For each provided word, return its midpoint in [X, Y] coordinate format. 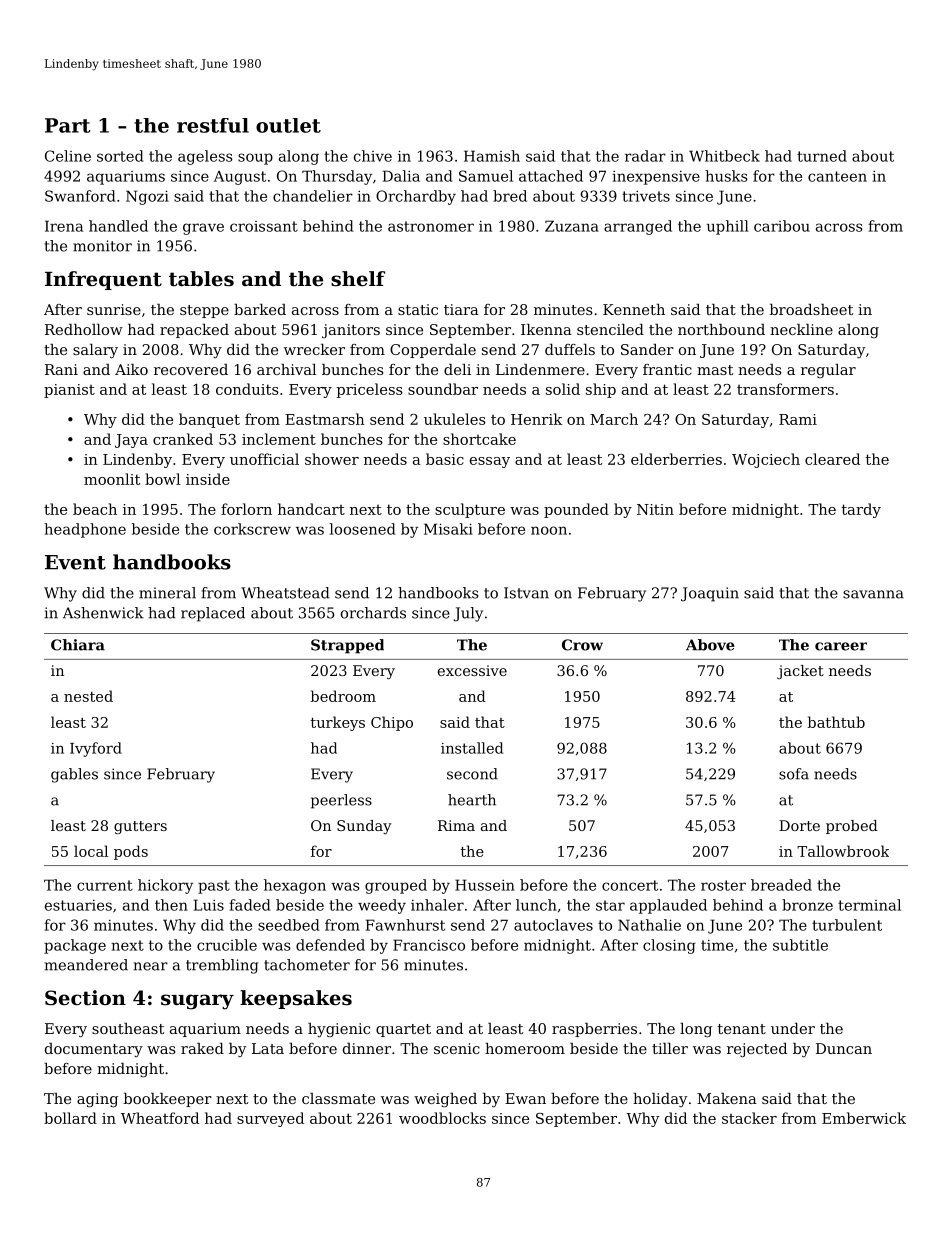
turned [822, 156]
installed [472, 748]
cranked [183, 439]
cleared [832, 459]
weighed [445, 1100]
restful [213, 125]
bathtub [836, 722]
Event [75, 562]
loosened [363, 529]
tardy [861, 510]
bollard [70, 1118]
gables [74, 775]
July [468, 614]
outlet [288, 125]
